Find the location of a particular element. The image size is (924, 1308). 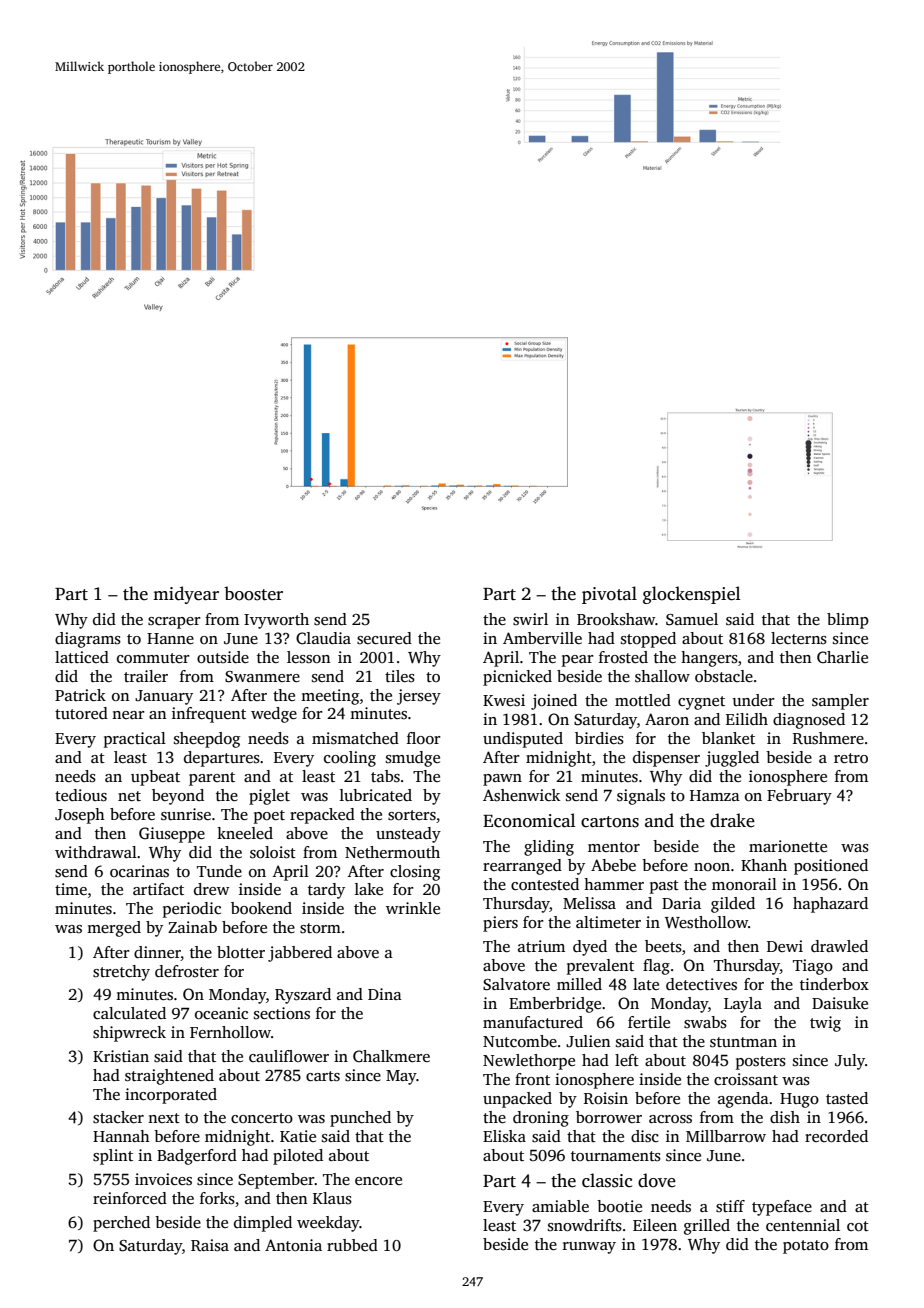

retro is located at coordinates (851, 758).
